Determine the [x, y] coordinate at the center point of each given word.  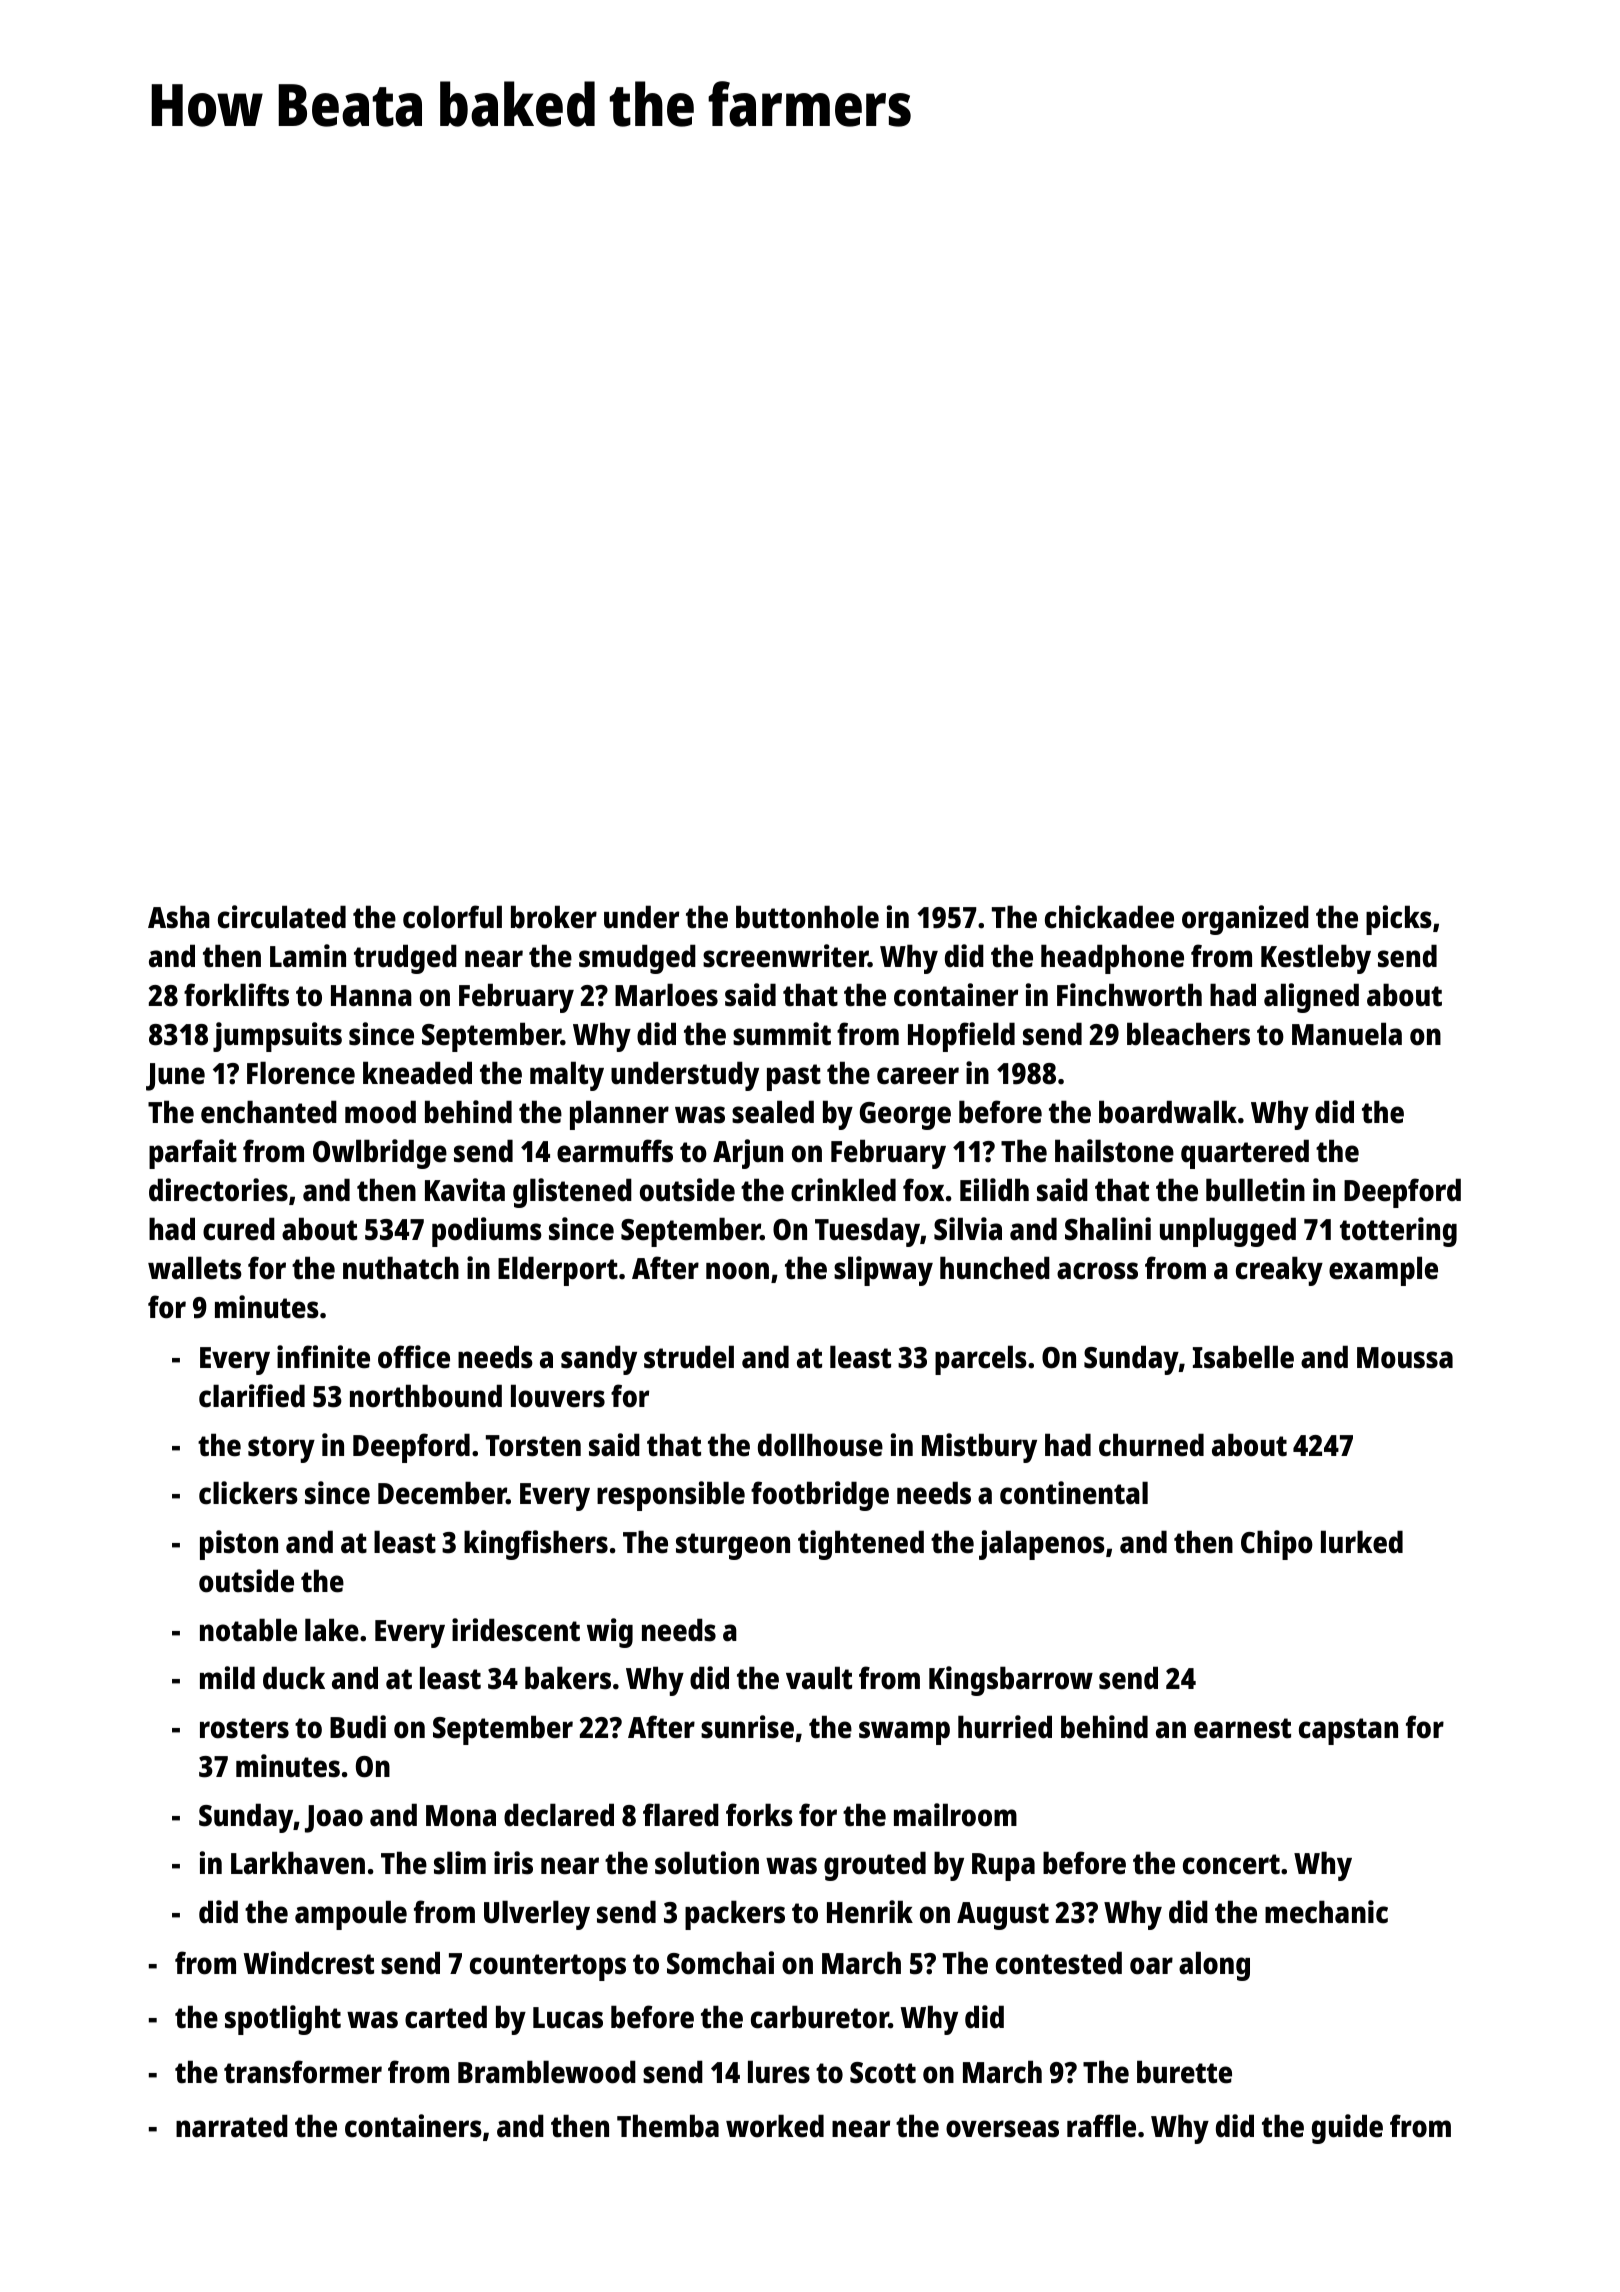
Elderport [558, 1271]
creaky [1279, 1271]
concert [1231, 1864]
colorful [452, 917]
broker [554, 917]
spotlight [283, 2020]
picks [1399, 920]
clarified [252, 1396]
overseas [1002, 2129]
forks [759, 1815]
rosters [244, 1728]
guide [1347, 2129]
